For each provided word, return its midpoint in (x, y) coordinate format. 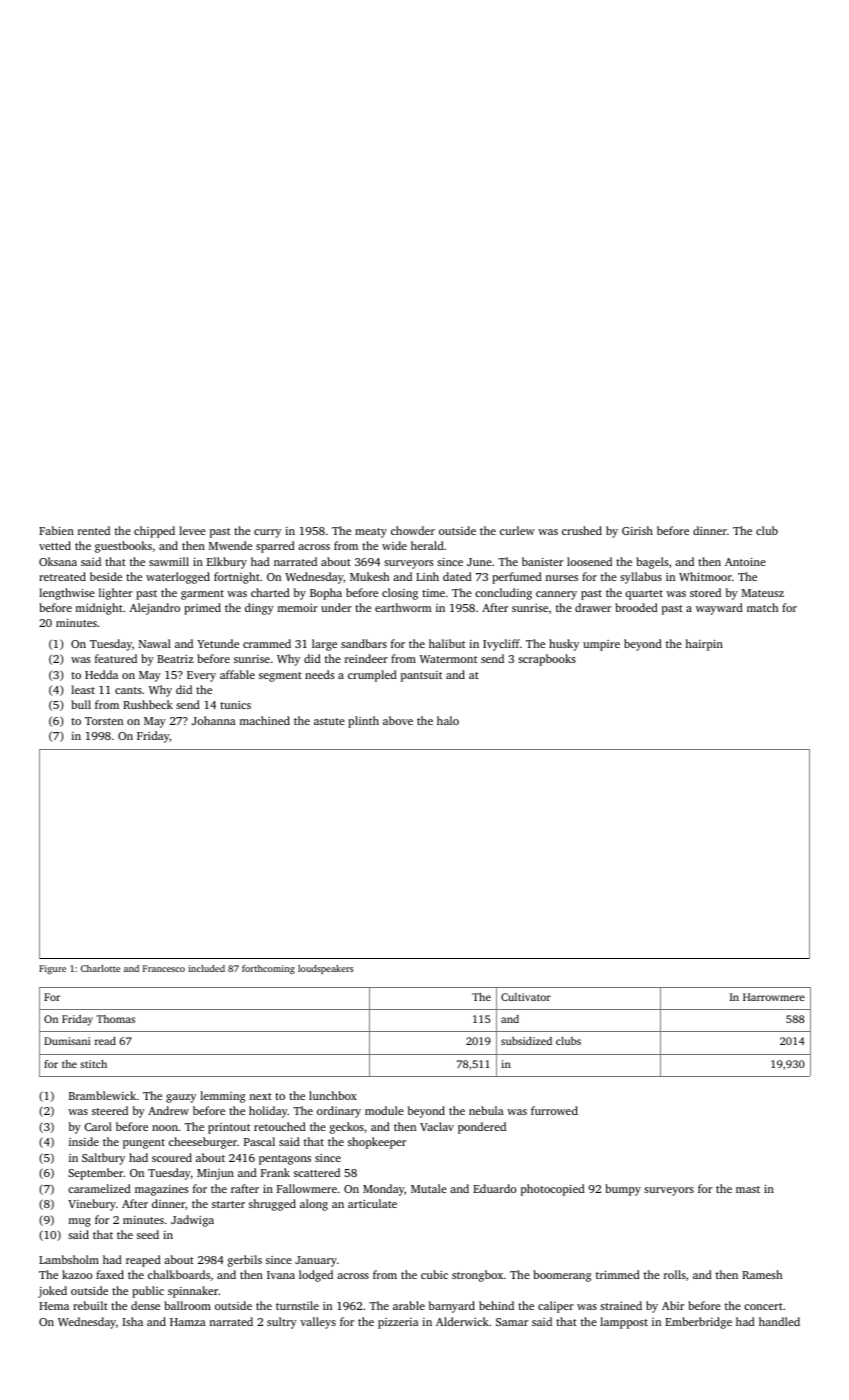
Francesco (164, 968)
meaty (371, 533)
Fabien (56, 530)
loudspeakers (326, 969)
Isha (132, 1321)
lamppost (624, 1323)
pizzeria (398, 1323)
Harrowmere (774, 997)
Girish (637, 530)
